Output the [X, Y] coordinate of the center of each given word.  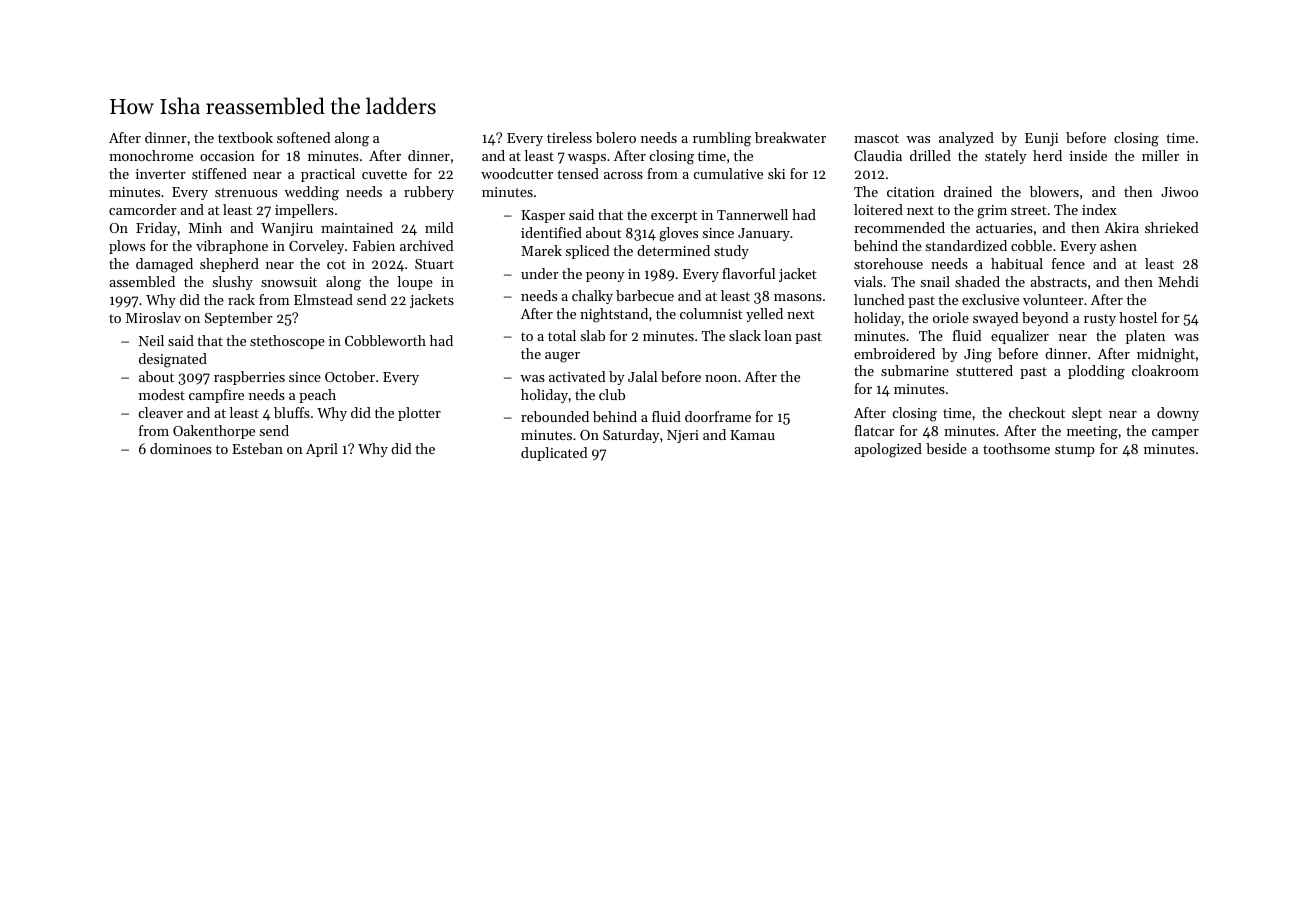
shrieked [1172, 227]
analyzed [966, 139]
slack [745, 335]
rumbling [722, 139]
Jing [978, 356]
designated [173, 360]
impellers [304, 211]
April [322, 450]
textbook [245, 137]
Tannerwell [752, 214]
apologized [888, 450]
